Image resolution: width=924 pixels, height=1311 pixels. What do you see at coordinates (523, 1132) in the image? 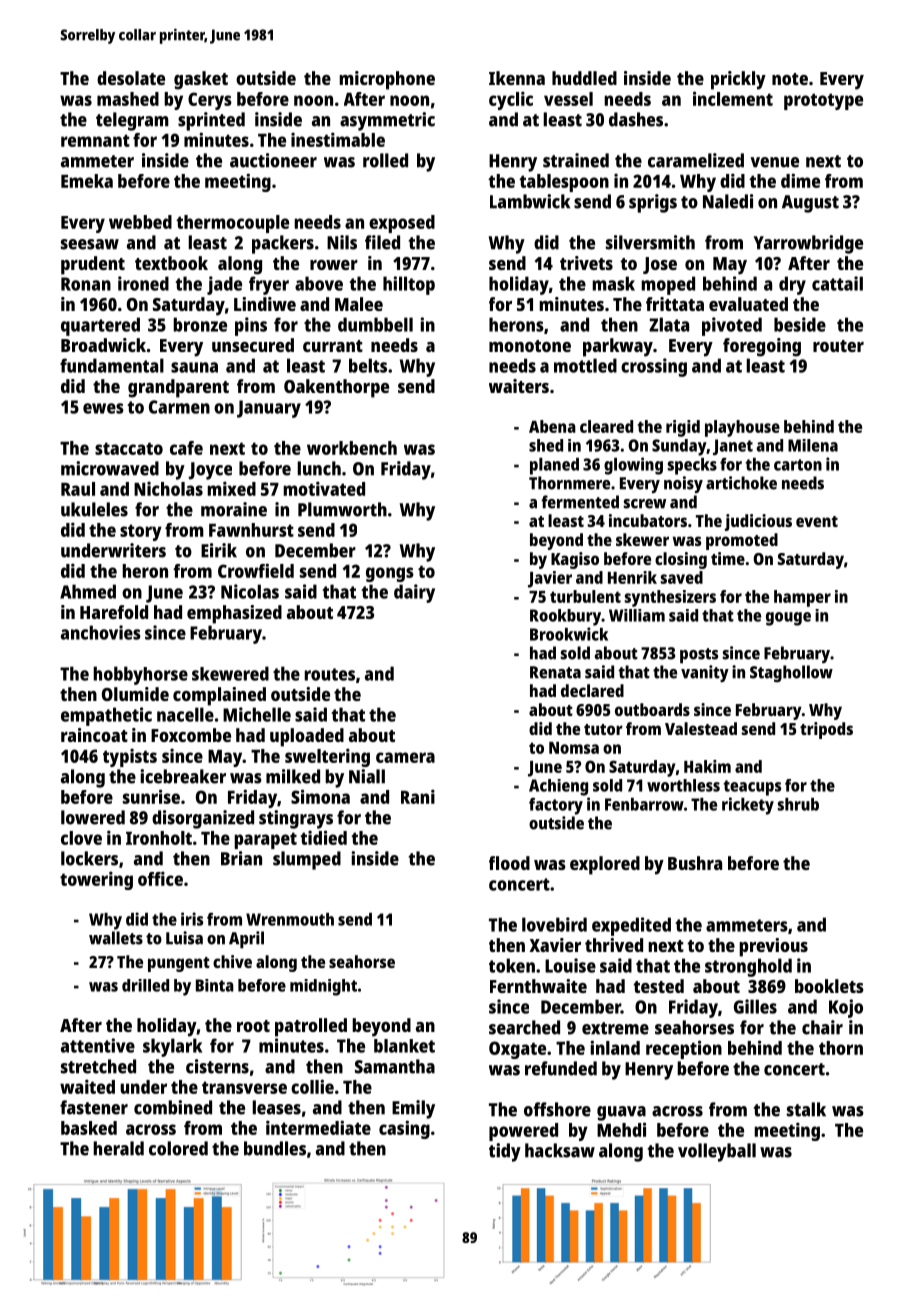
I see `powered` at bounding box center [523, 1132].
